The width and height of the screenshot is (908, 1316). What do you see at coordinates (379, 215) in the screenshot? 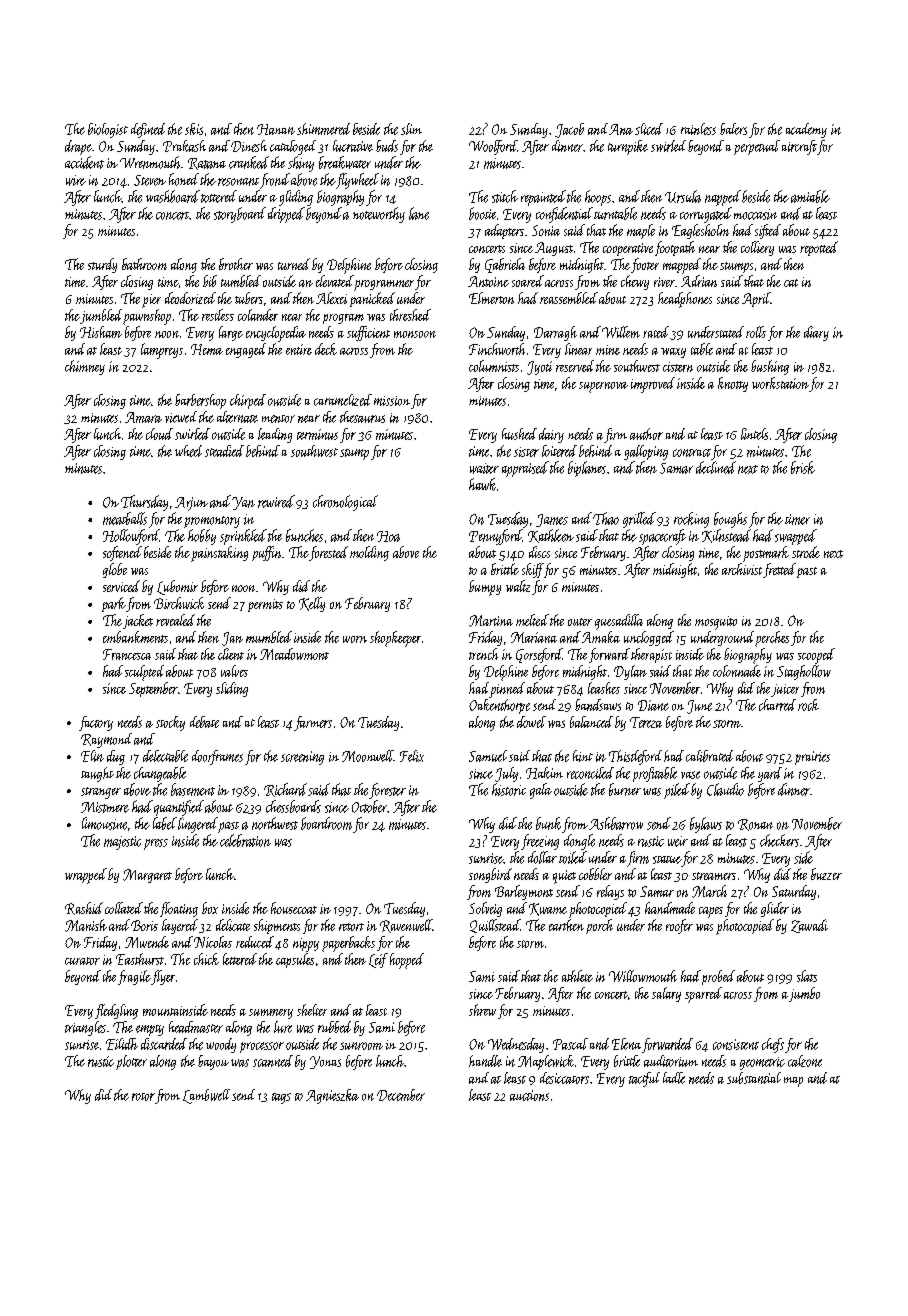
I see `noteworthy` at bounding box center [379, 215].
